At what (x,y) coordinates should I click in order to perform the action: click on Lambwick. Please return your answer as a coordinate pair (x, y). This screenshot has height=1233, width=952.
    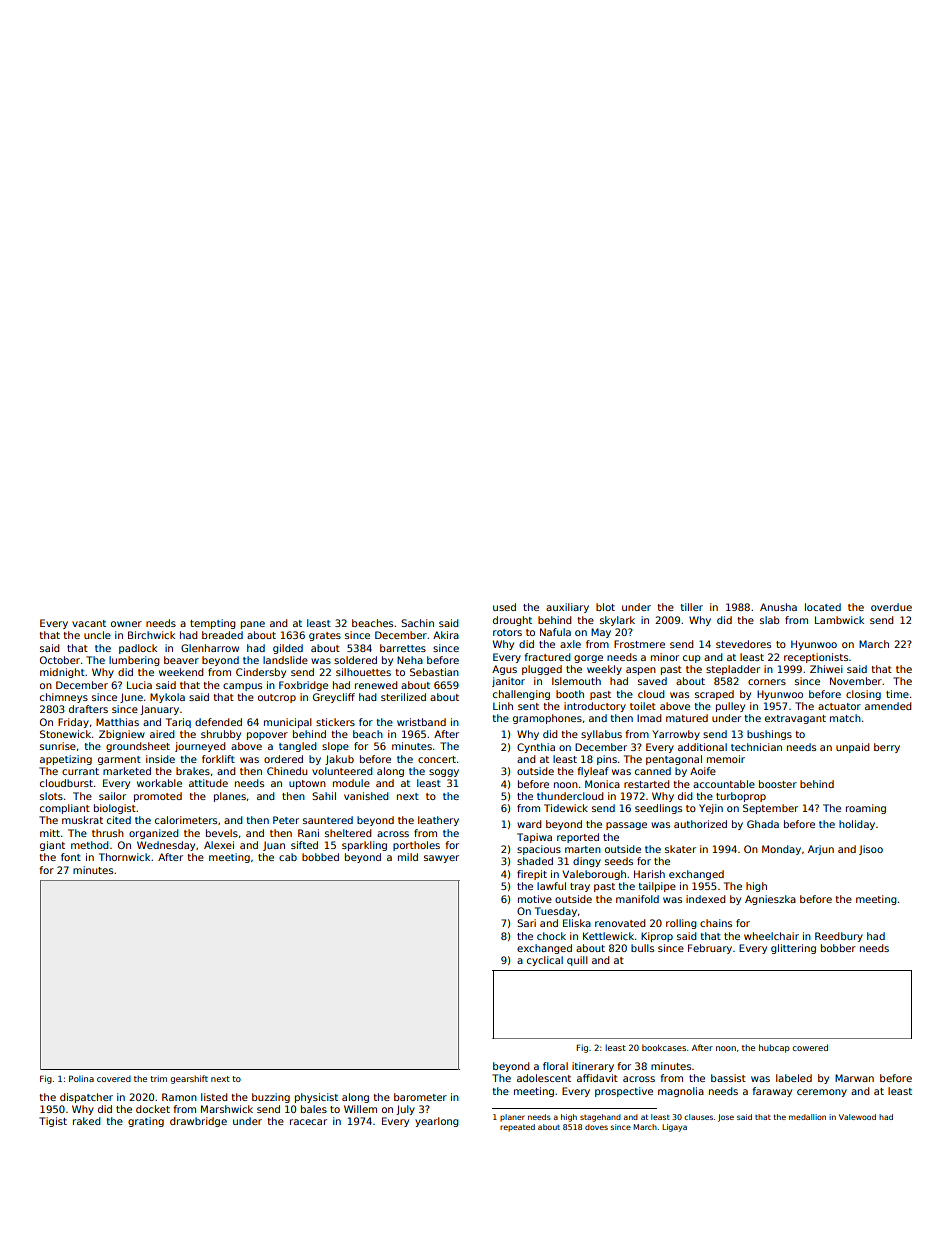
    Looking at the image, I should click on (839, 620).
